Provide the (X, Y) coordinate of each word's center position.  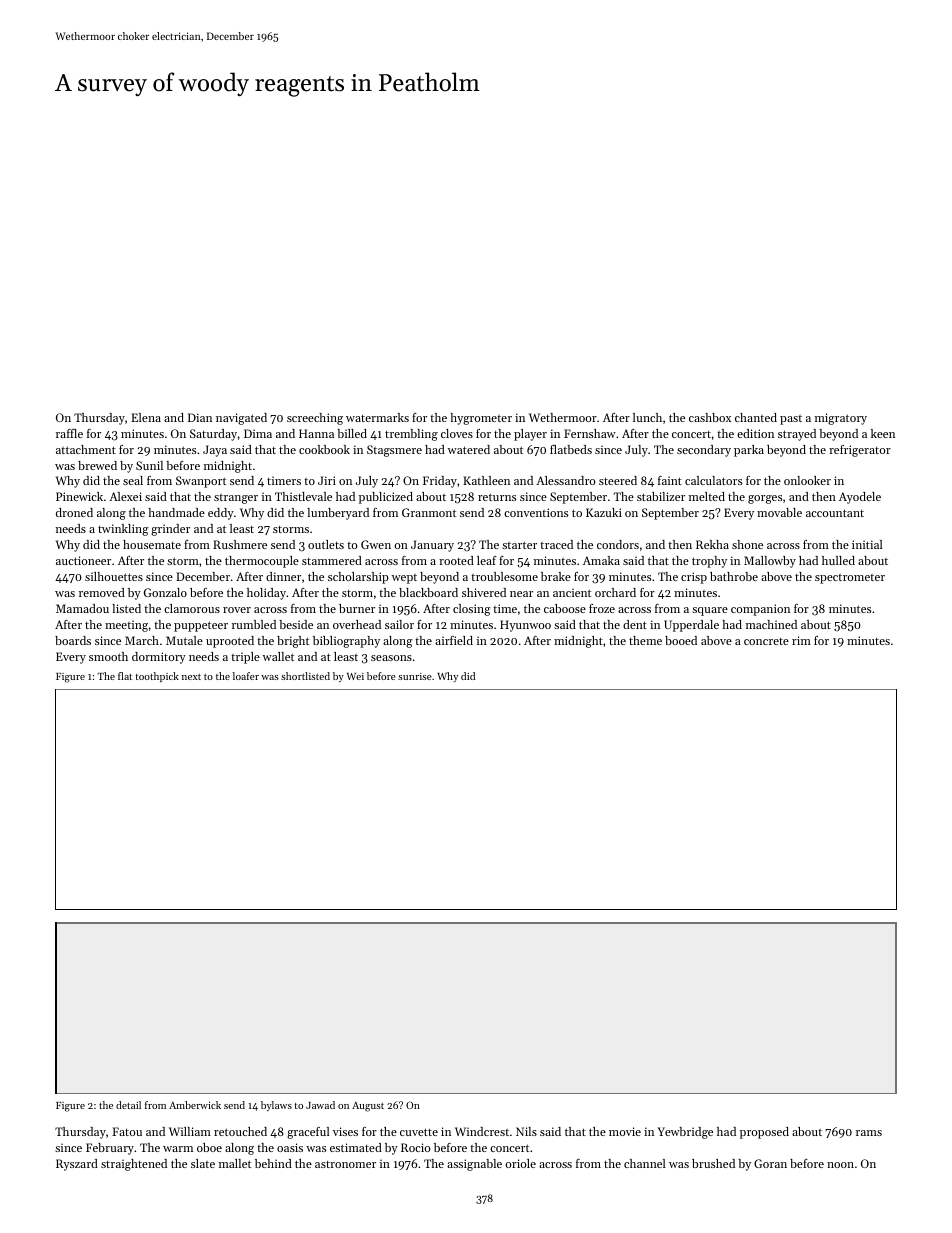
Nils (526, 1131)
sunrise (415, 676)
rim (801, 640)
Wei (355, 676)
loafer (246, 676)
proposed (764, 1133)
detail (128, 1105)
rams (869, 1133)
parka (749, 451)
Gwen (376, 544)
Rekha (712, 544)
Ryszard (77, 1165)
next (191, 677)
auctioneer (83, 560)
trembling (411, 435)
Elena (146, 417)
